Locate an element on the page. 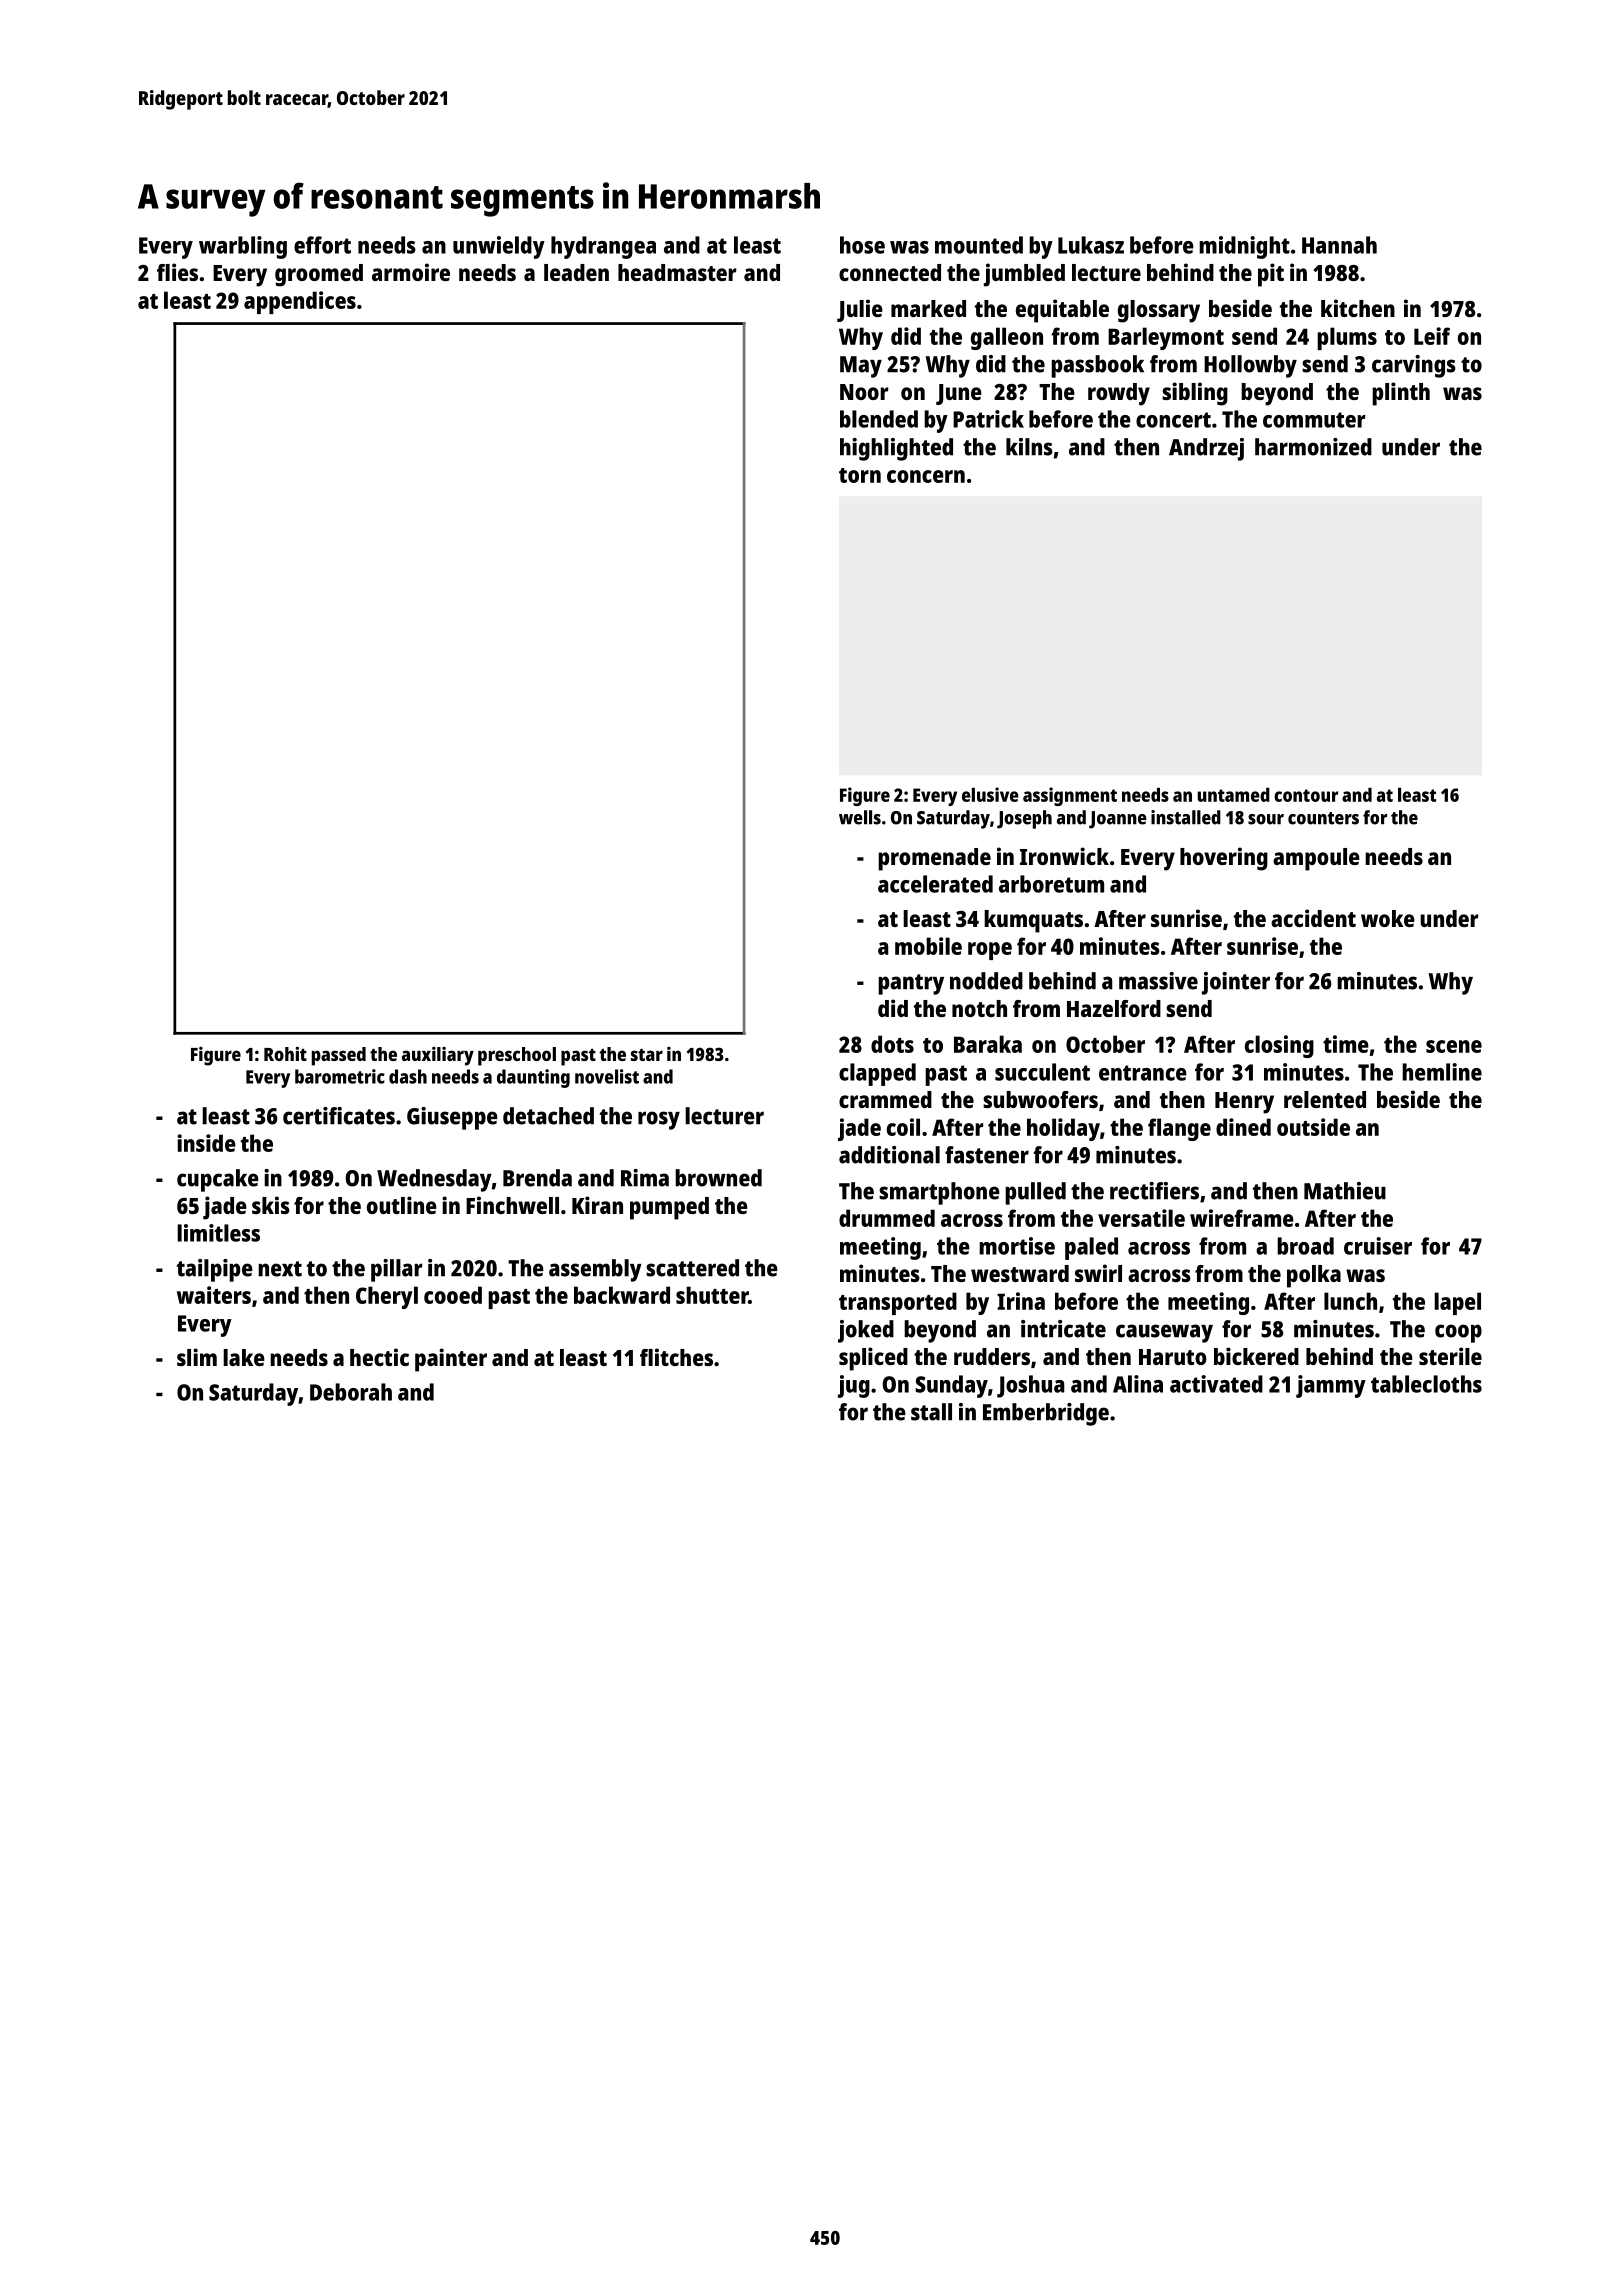 This image has width=1620, height=2292. contour is located at coordinates (1306, 795).
